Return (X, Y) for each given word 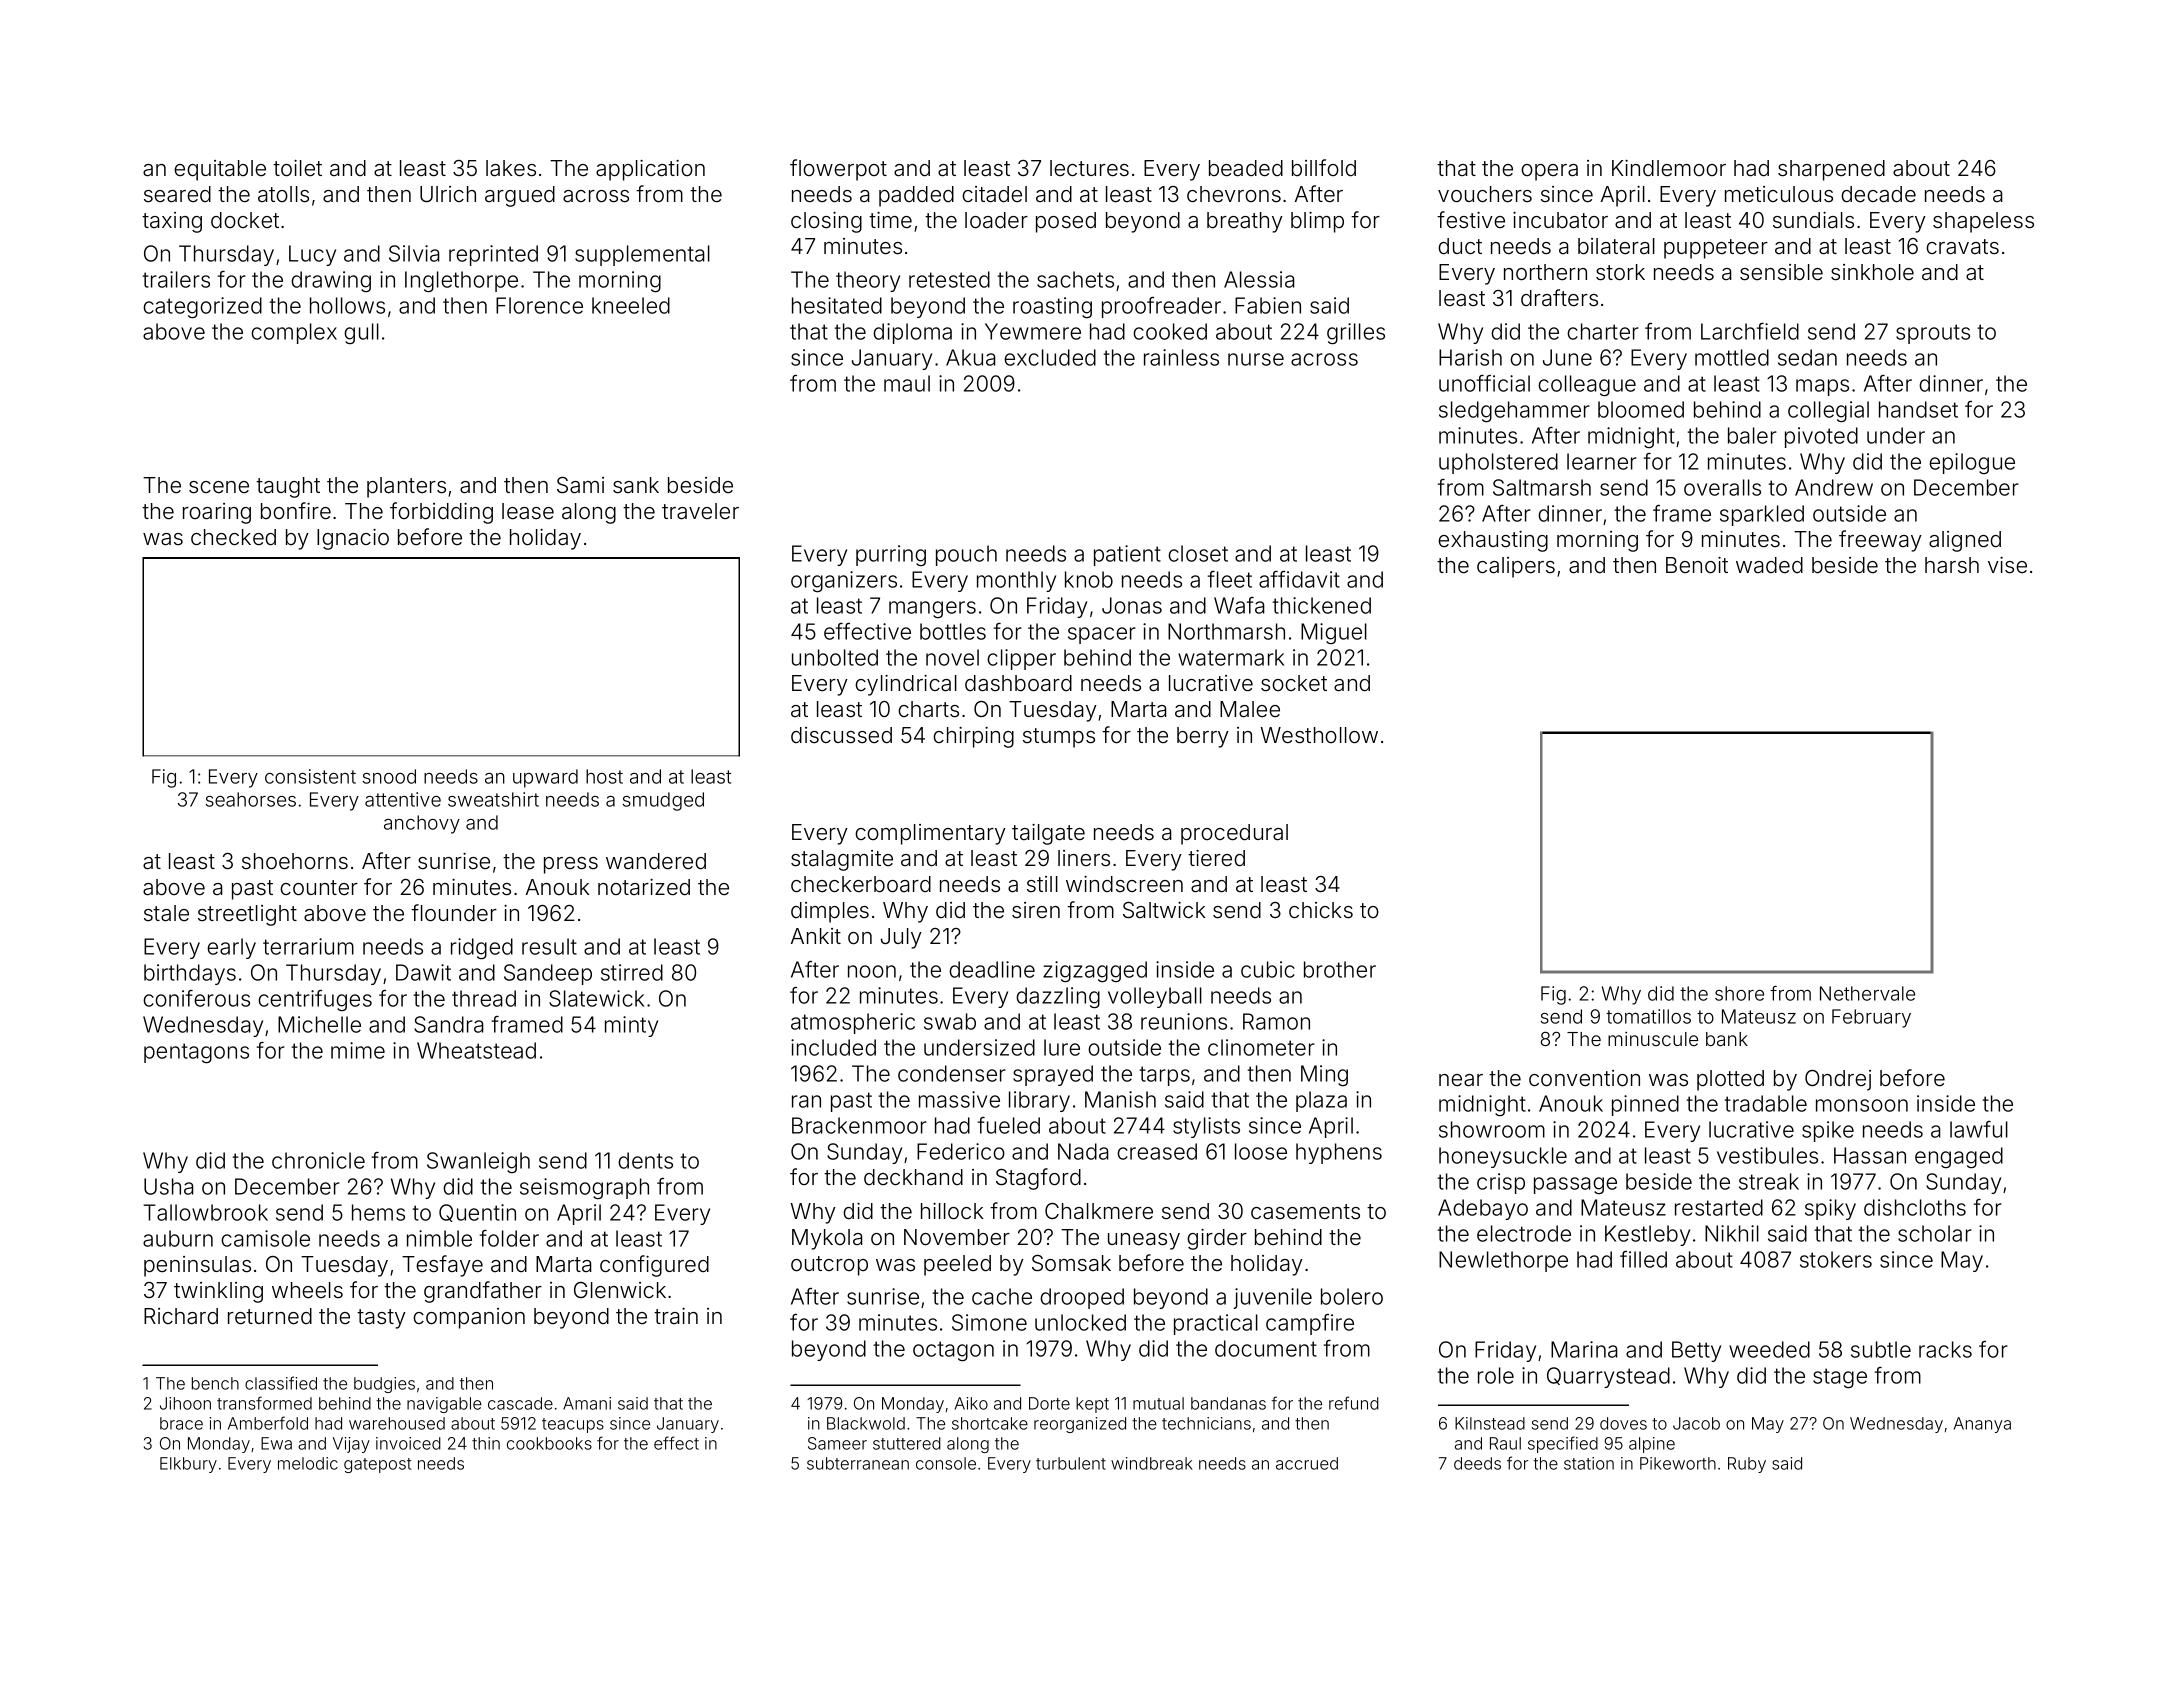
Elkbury (188, 1465)
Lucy (312, 255)
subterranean (858, 1463)
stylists (1206, 1127)
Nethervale (1867, 993)
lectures (1089, 168)
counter (319, 888)
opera (1549, 172)
